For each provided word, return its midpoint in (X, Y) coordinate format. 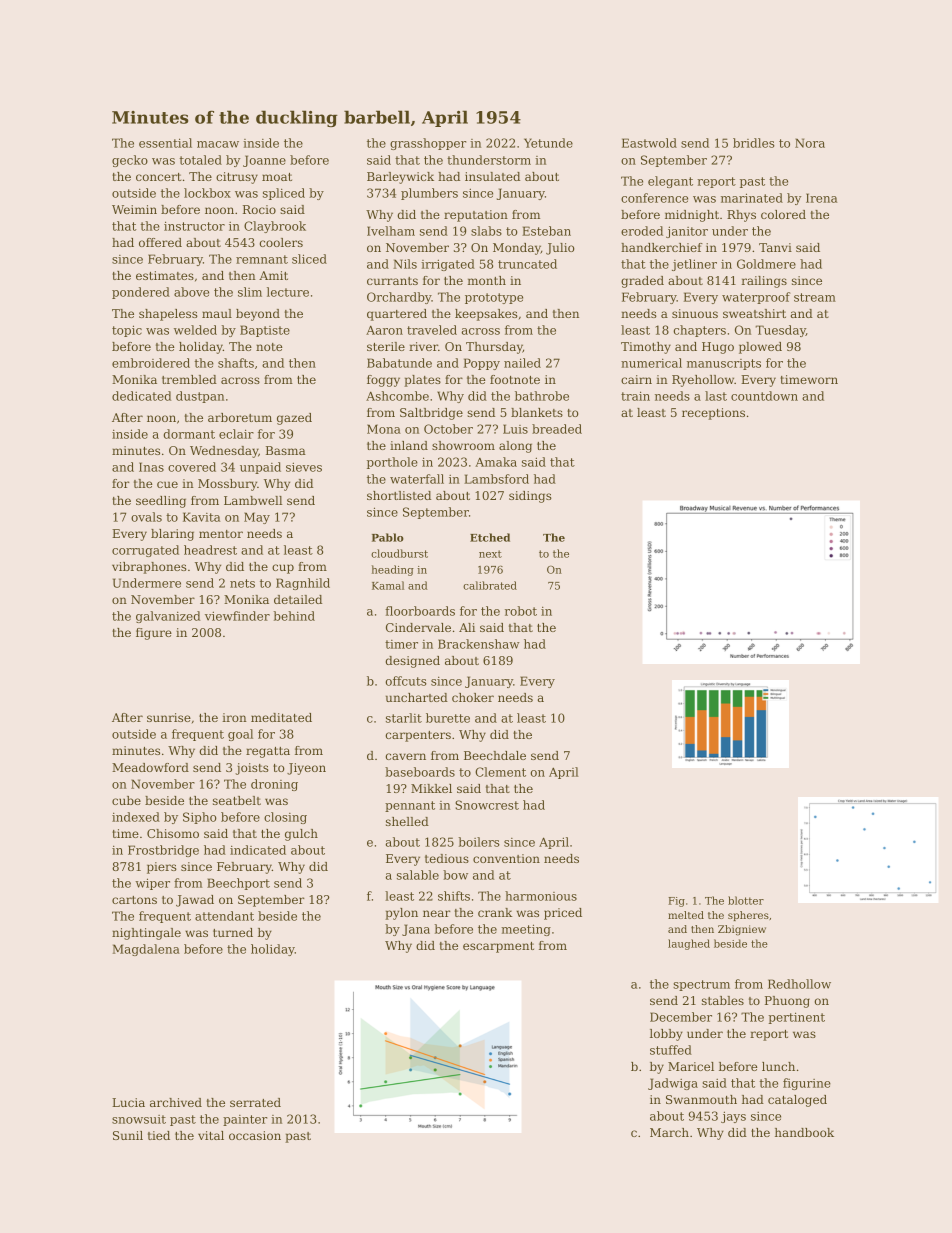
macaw (218, 144)
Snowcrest (487, 805)
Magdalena (146, 950)
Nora (810, 143)
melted (686, 915)
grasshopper (428, 144)
